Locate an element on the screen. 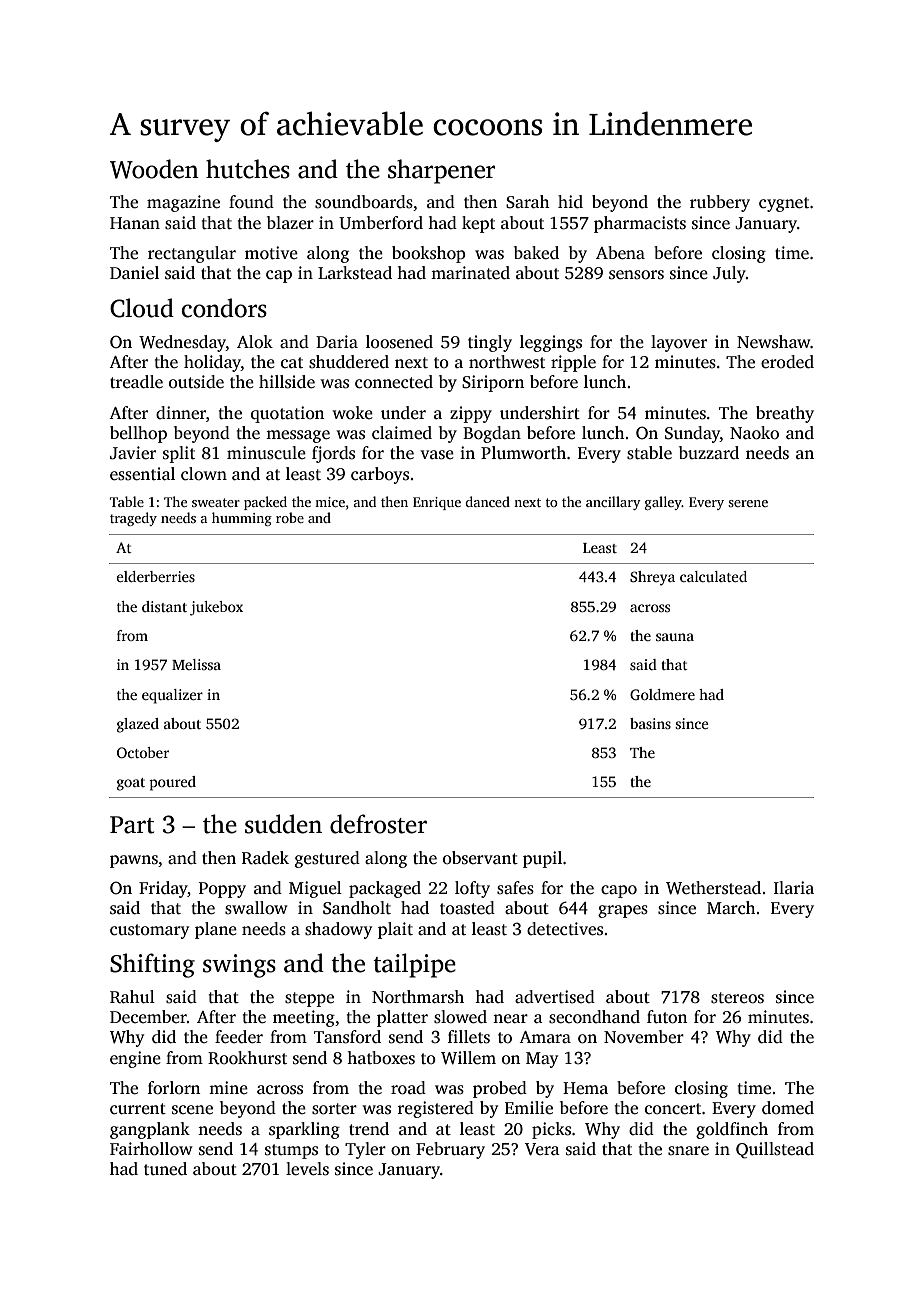 This screenshot has height=1308, width=924. Fairhollow is located at coordinates (151, 1149).
